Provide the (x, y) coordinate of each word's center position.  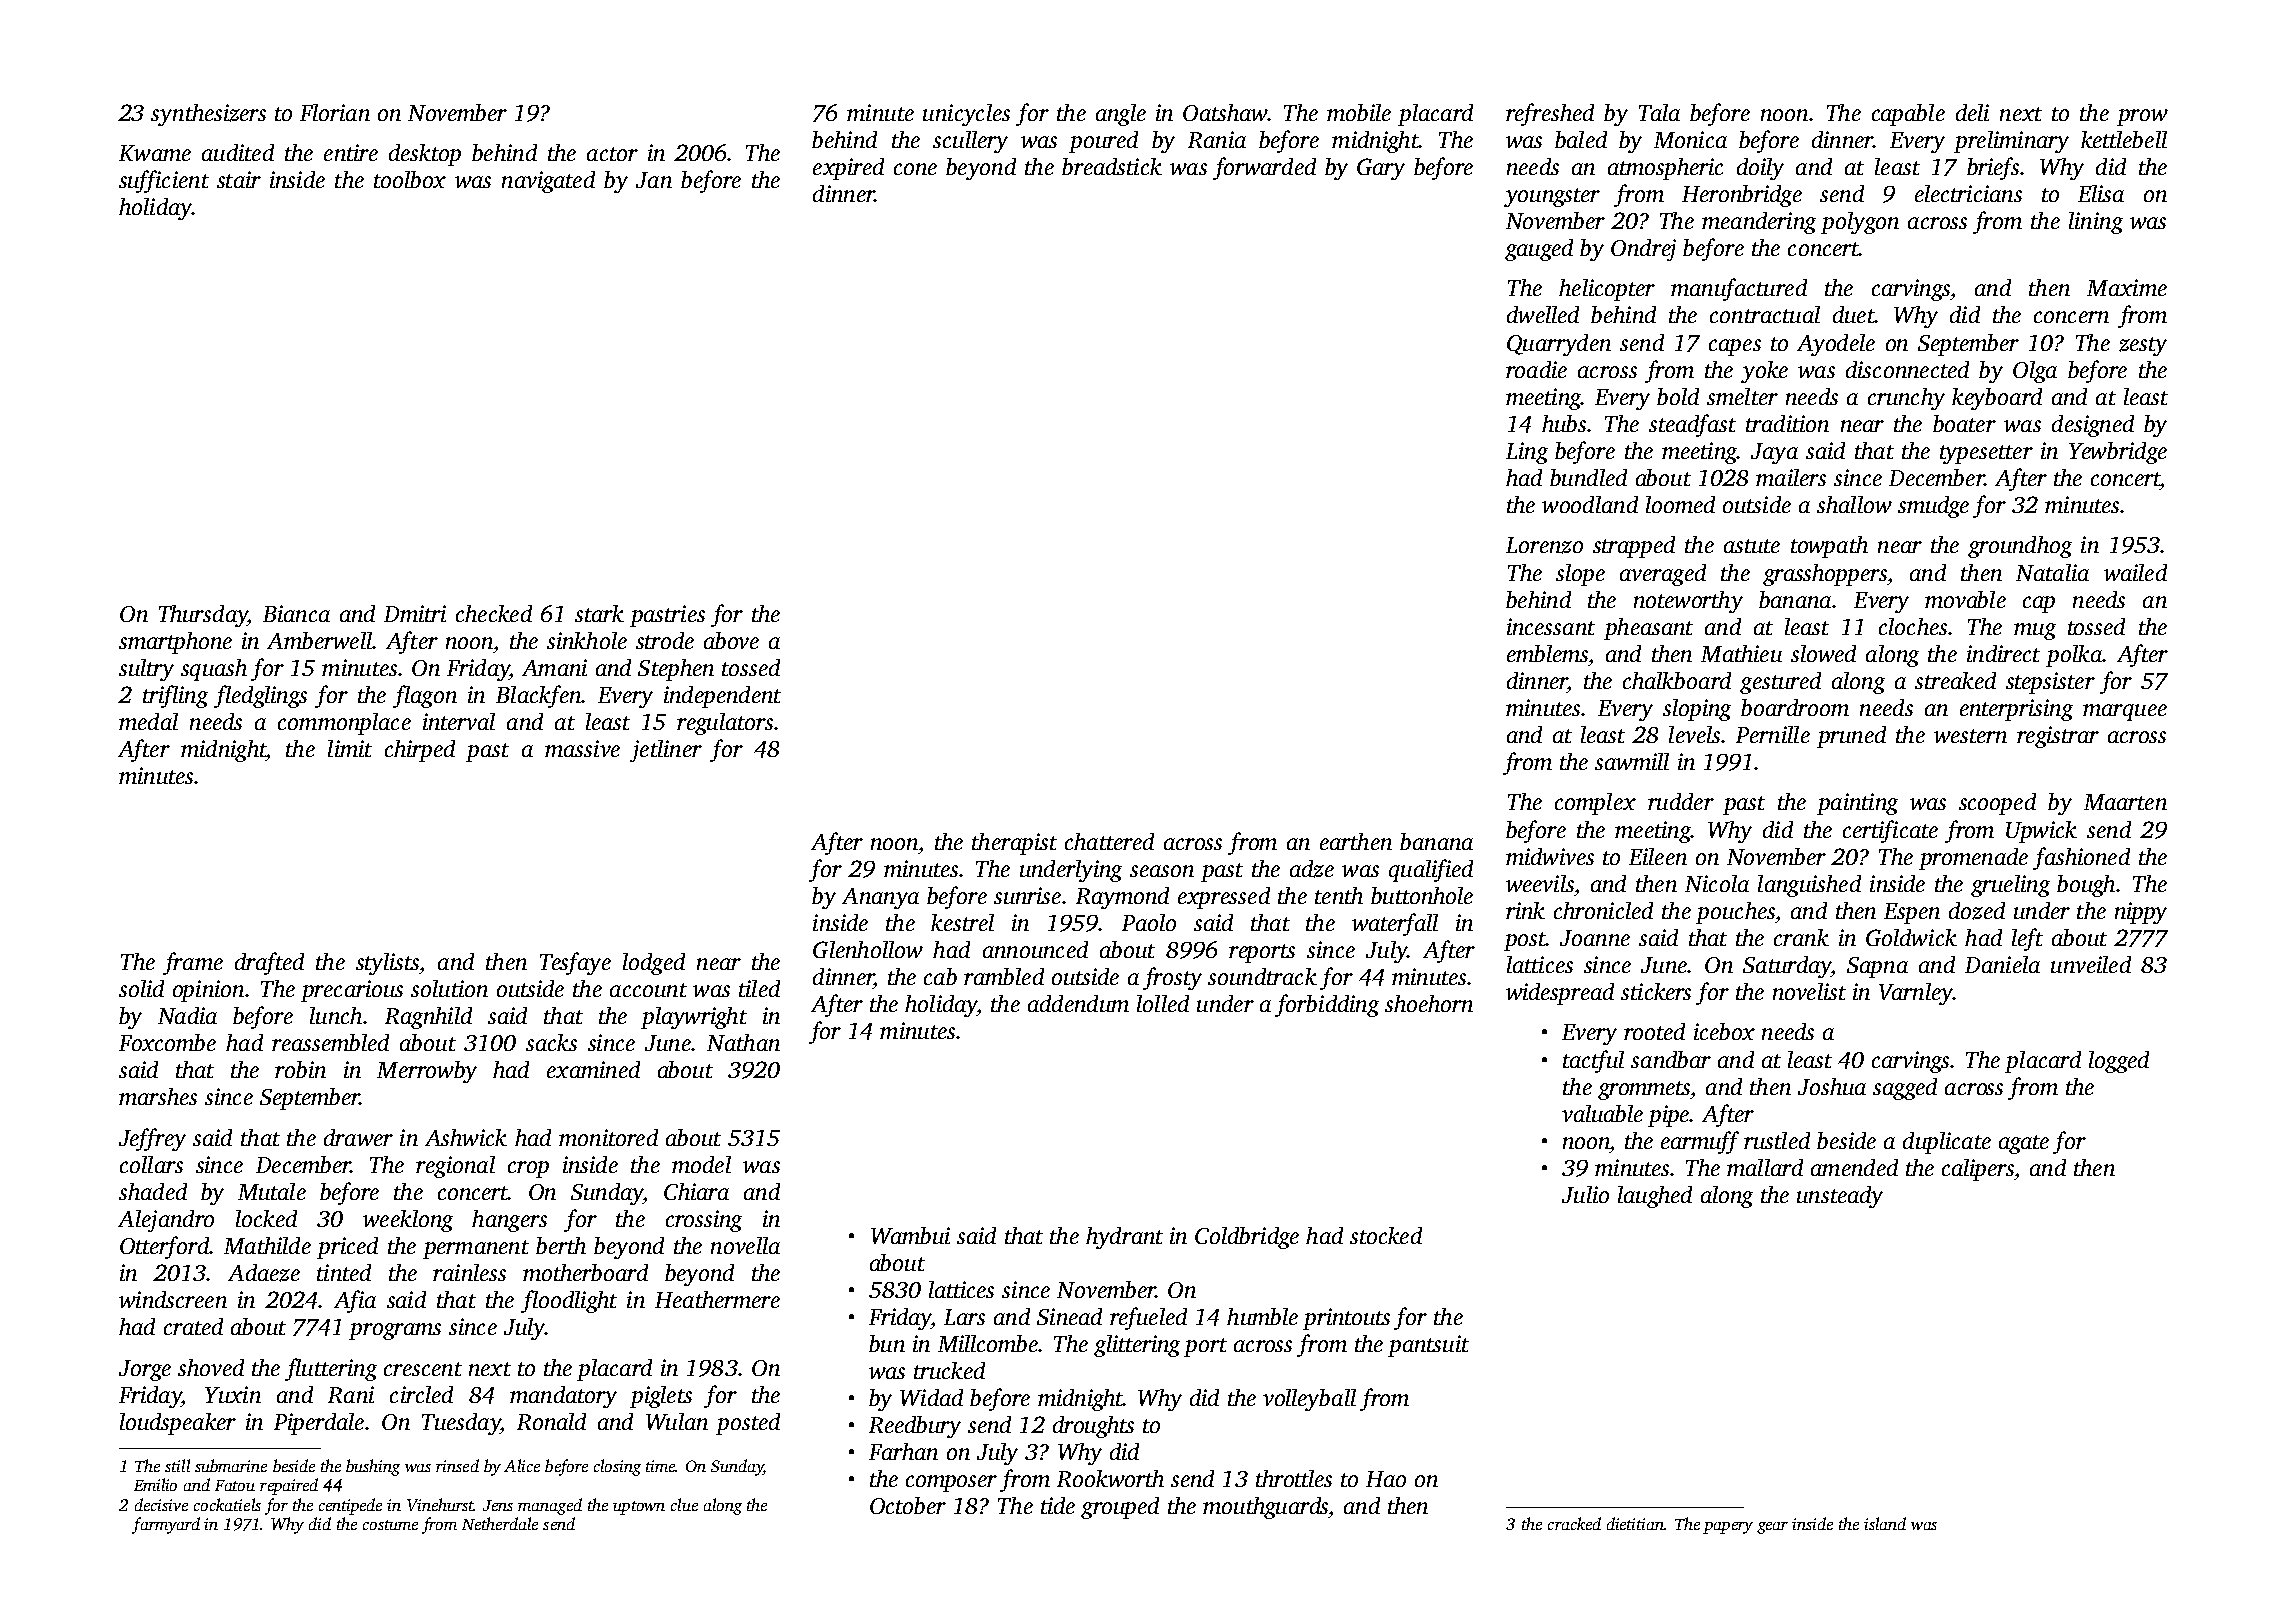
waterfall (1395, 924)
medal (148, 721)
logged (2119, 1062)
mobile (1359, 112)
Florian (335, 112)
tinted (344, 1272)
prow (2142, 117)
